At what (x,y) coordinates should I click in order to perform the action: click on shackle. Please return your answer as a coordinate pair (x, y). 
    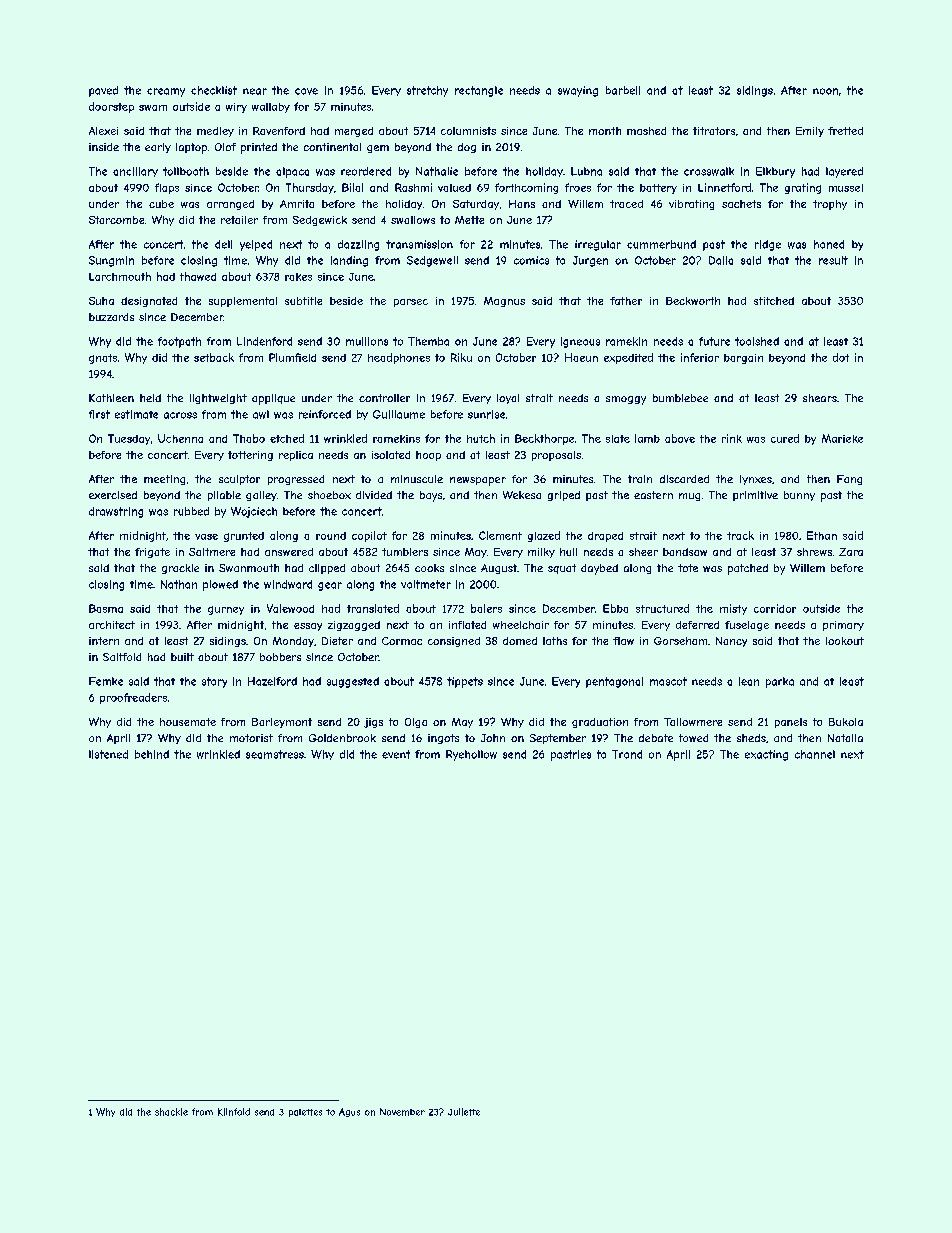
    Looking at the image, I should click on (171, 1112).
